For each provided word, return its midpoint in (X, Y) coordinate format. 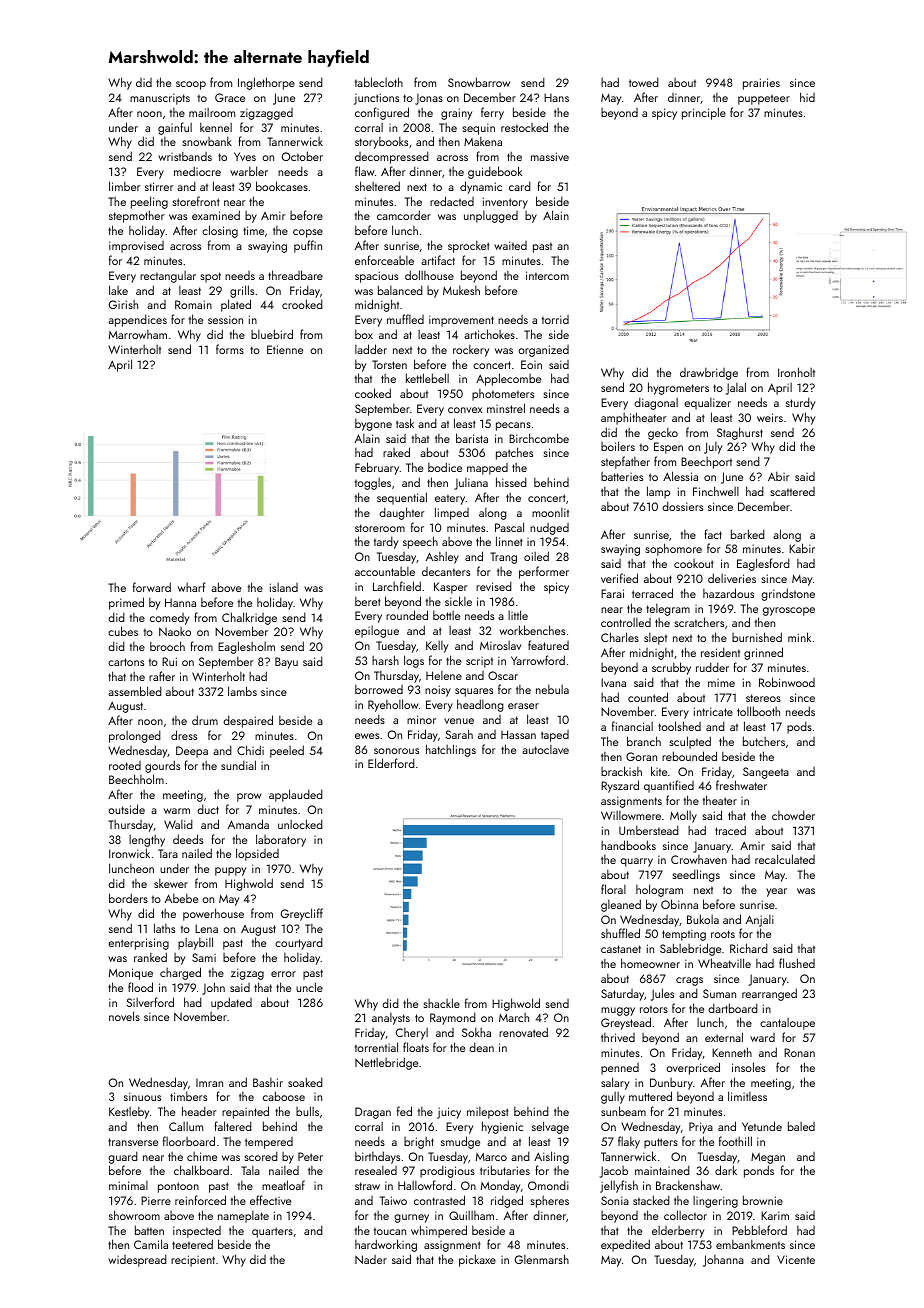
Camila (151, 1244)
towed (644, 82)
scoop (191, 85)
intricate (713, 711)
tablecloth (379, 82)
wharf (192, 587)
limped (452, 513)
